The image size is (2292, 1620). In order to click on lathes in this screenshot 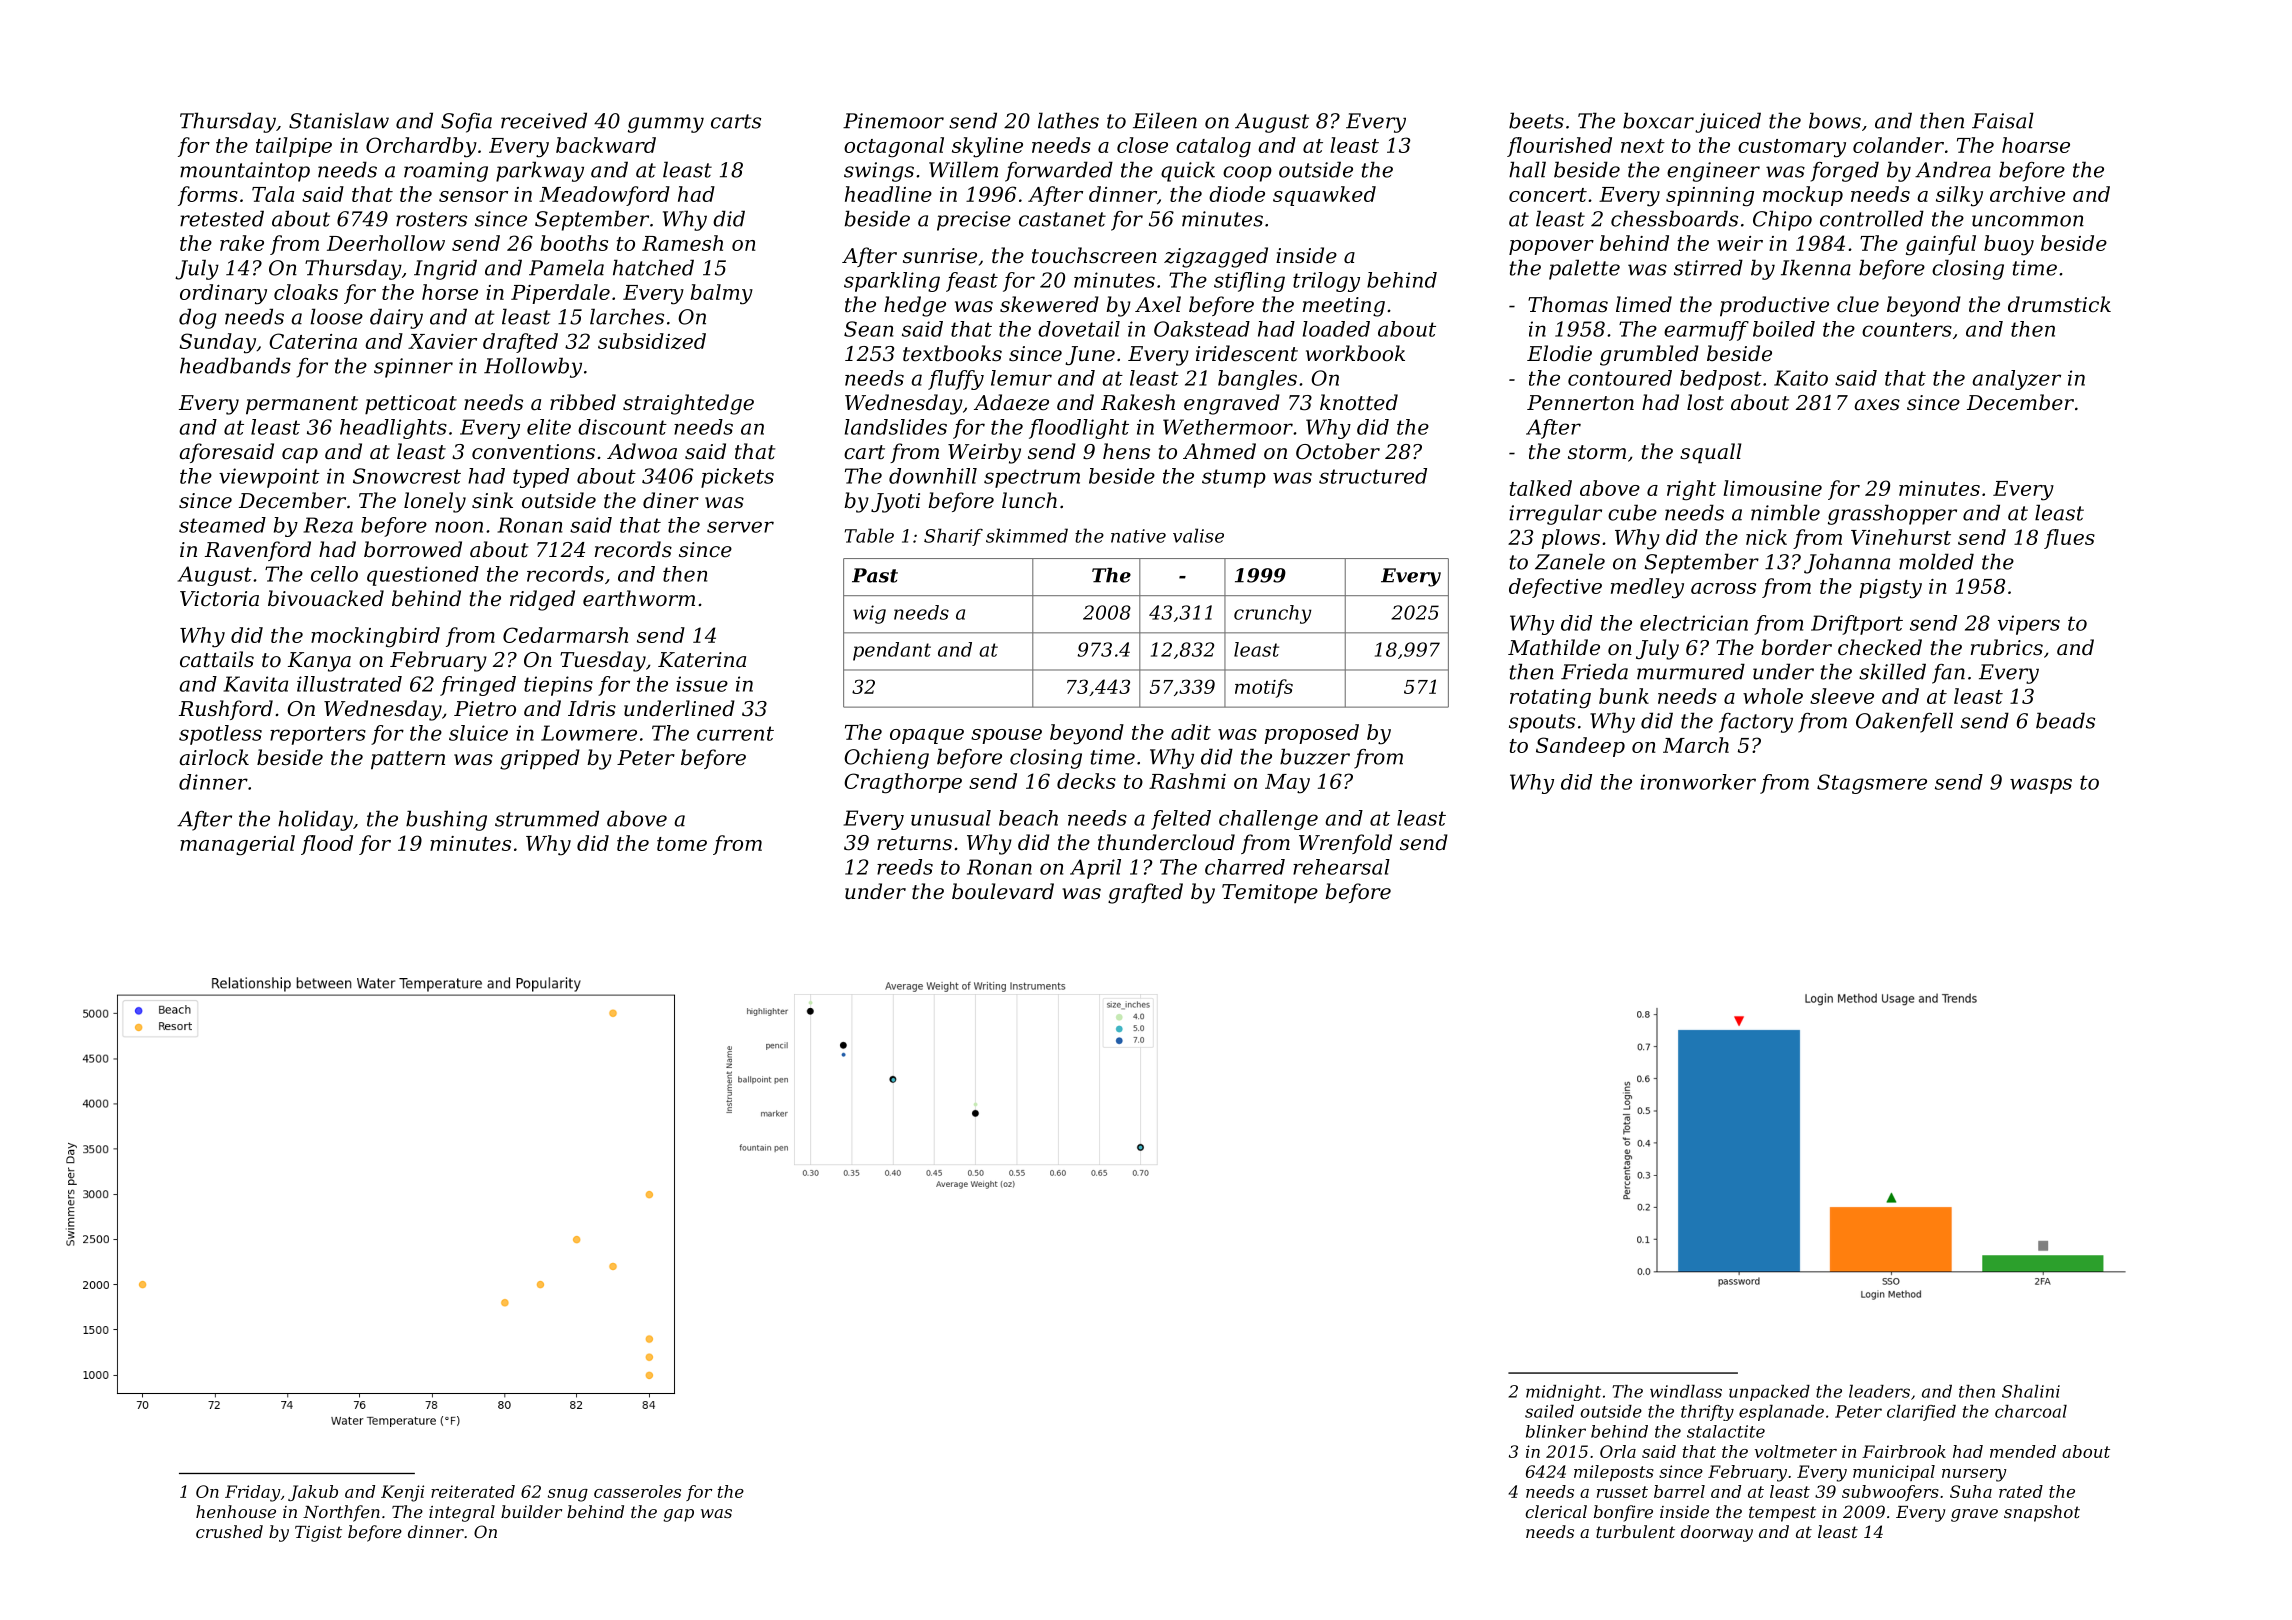, I will do `click(1068, 120)`.
